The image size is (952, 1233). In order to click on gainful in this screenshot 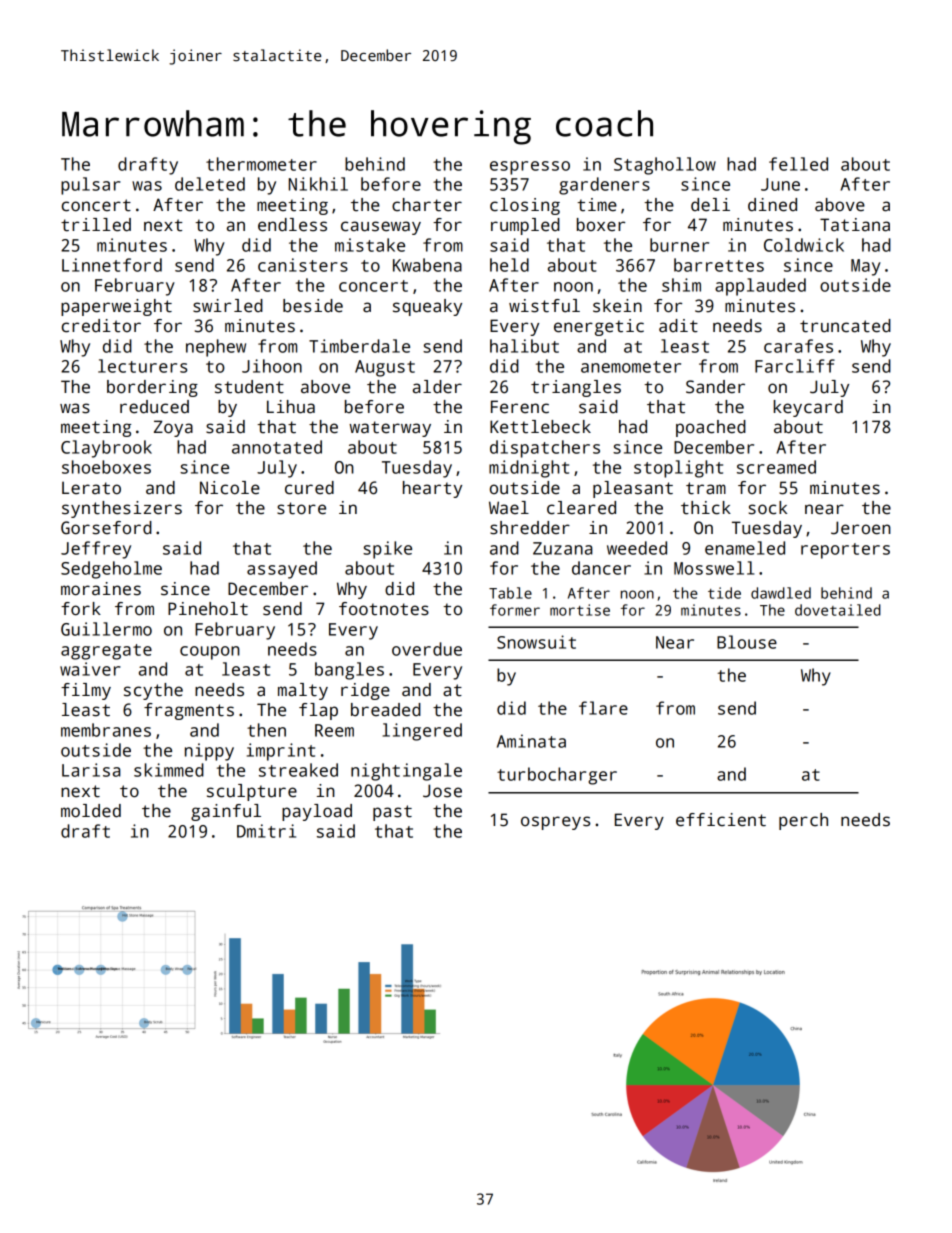, I will do `click(226, 812)`.
